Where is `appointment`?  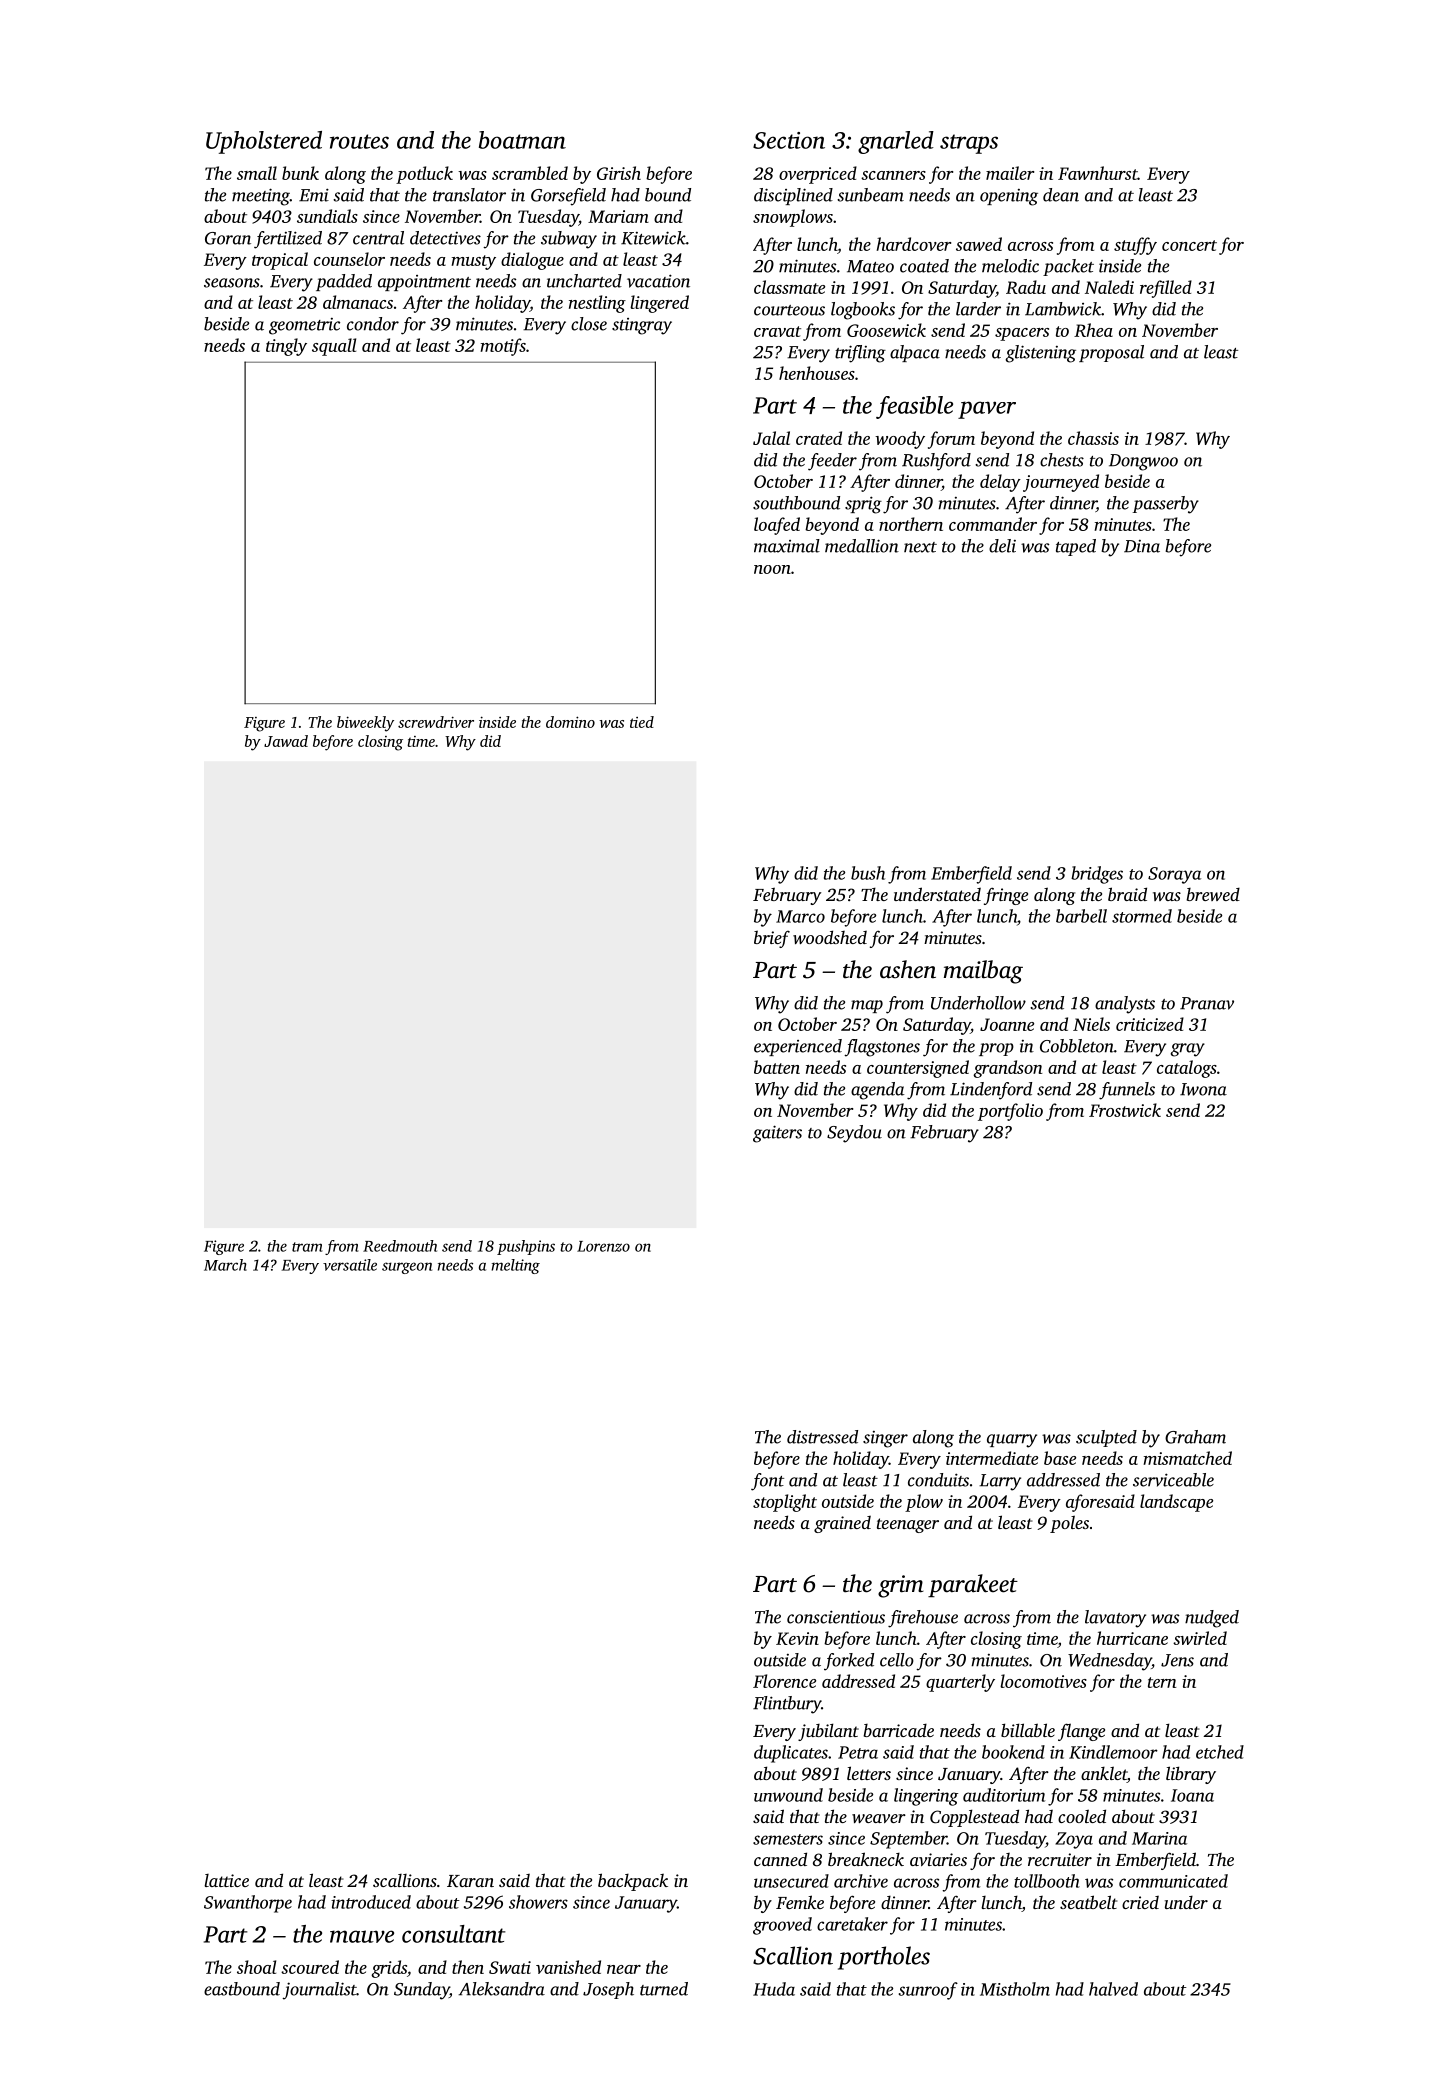
appointment is located at coordinates (424, 283).
